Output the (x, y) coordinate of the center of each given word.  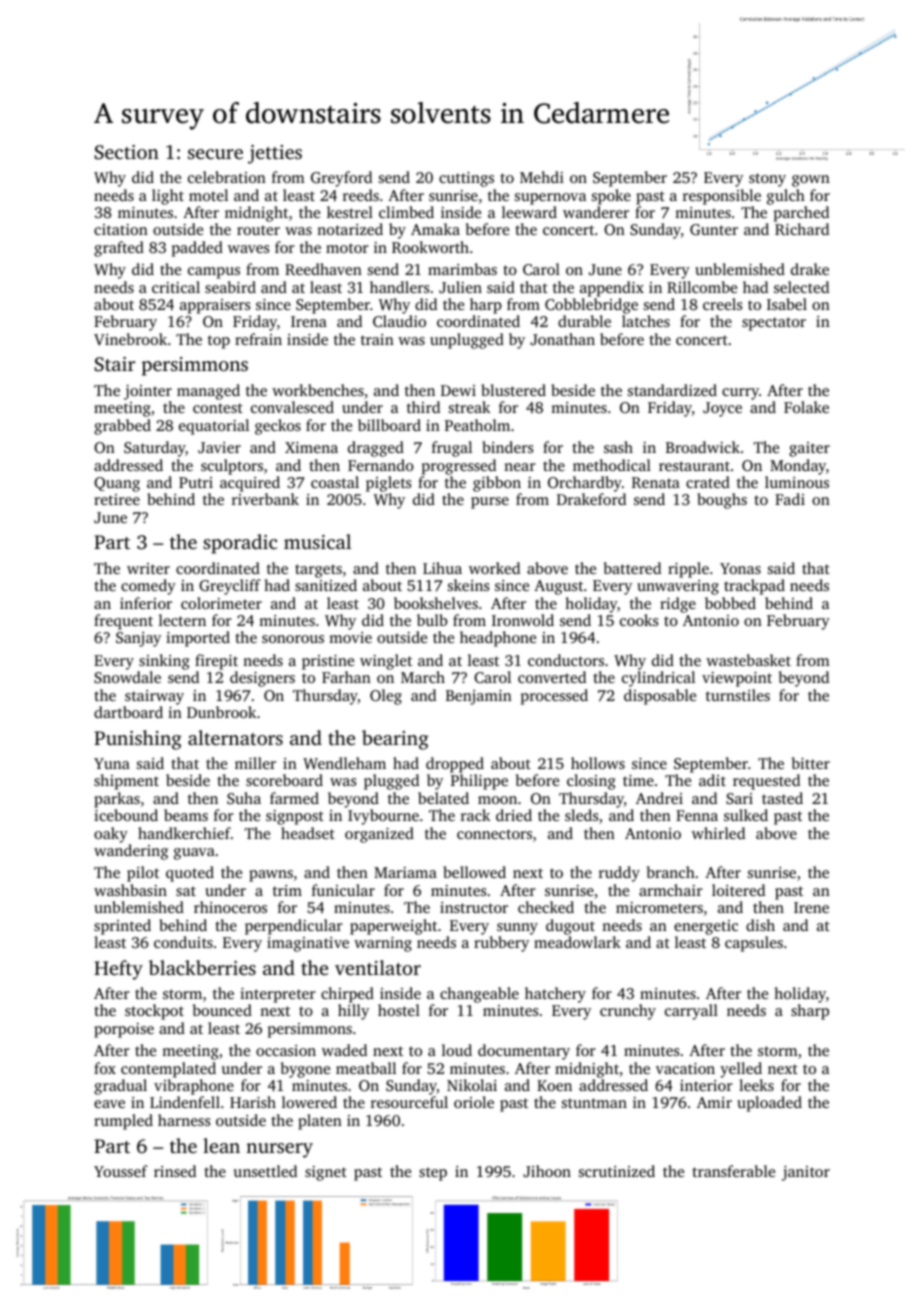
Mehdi (542, 177)
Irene (811, 907)
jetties (275, 154)
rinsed (175, 1171)
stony (767, 180)
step (433, 1174)
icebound (126, 815)
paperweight (393, 927)
